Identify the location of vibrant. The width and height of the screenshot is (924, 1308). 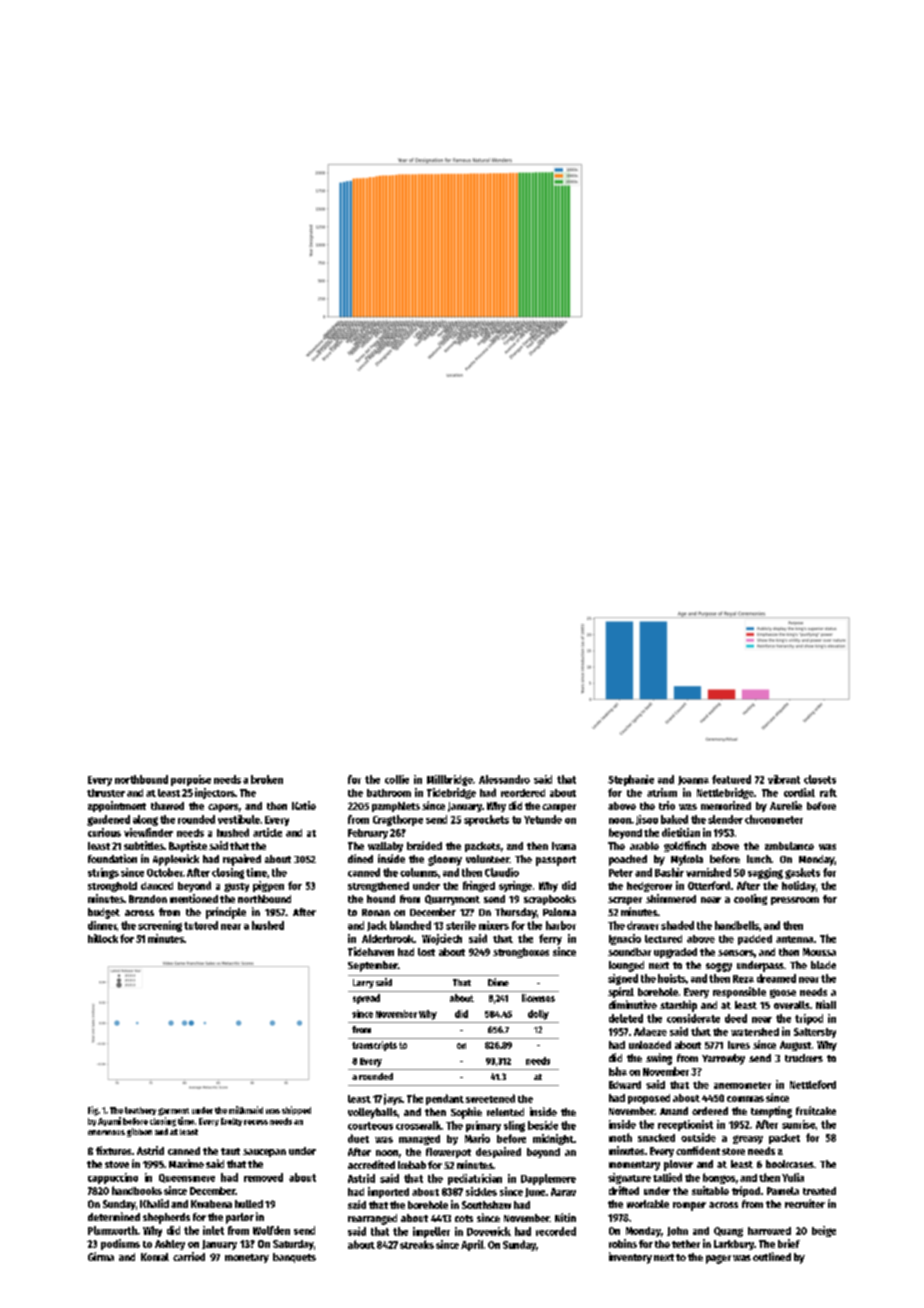
(784, 779).
